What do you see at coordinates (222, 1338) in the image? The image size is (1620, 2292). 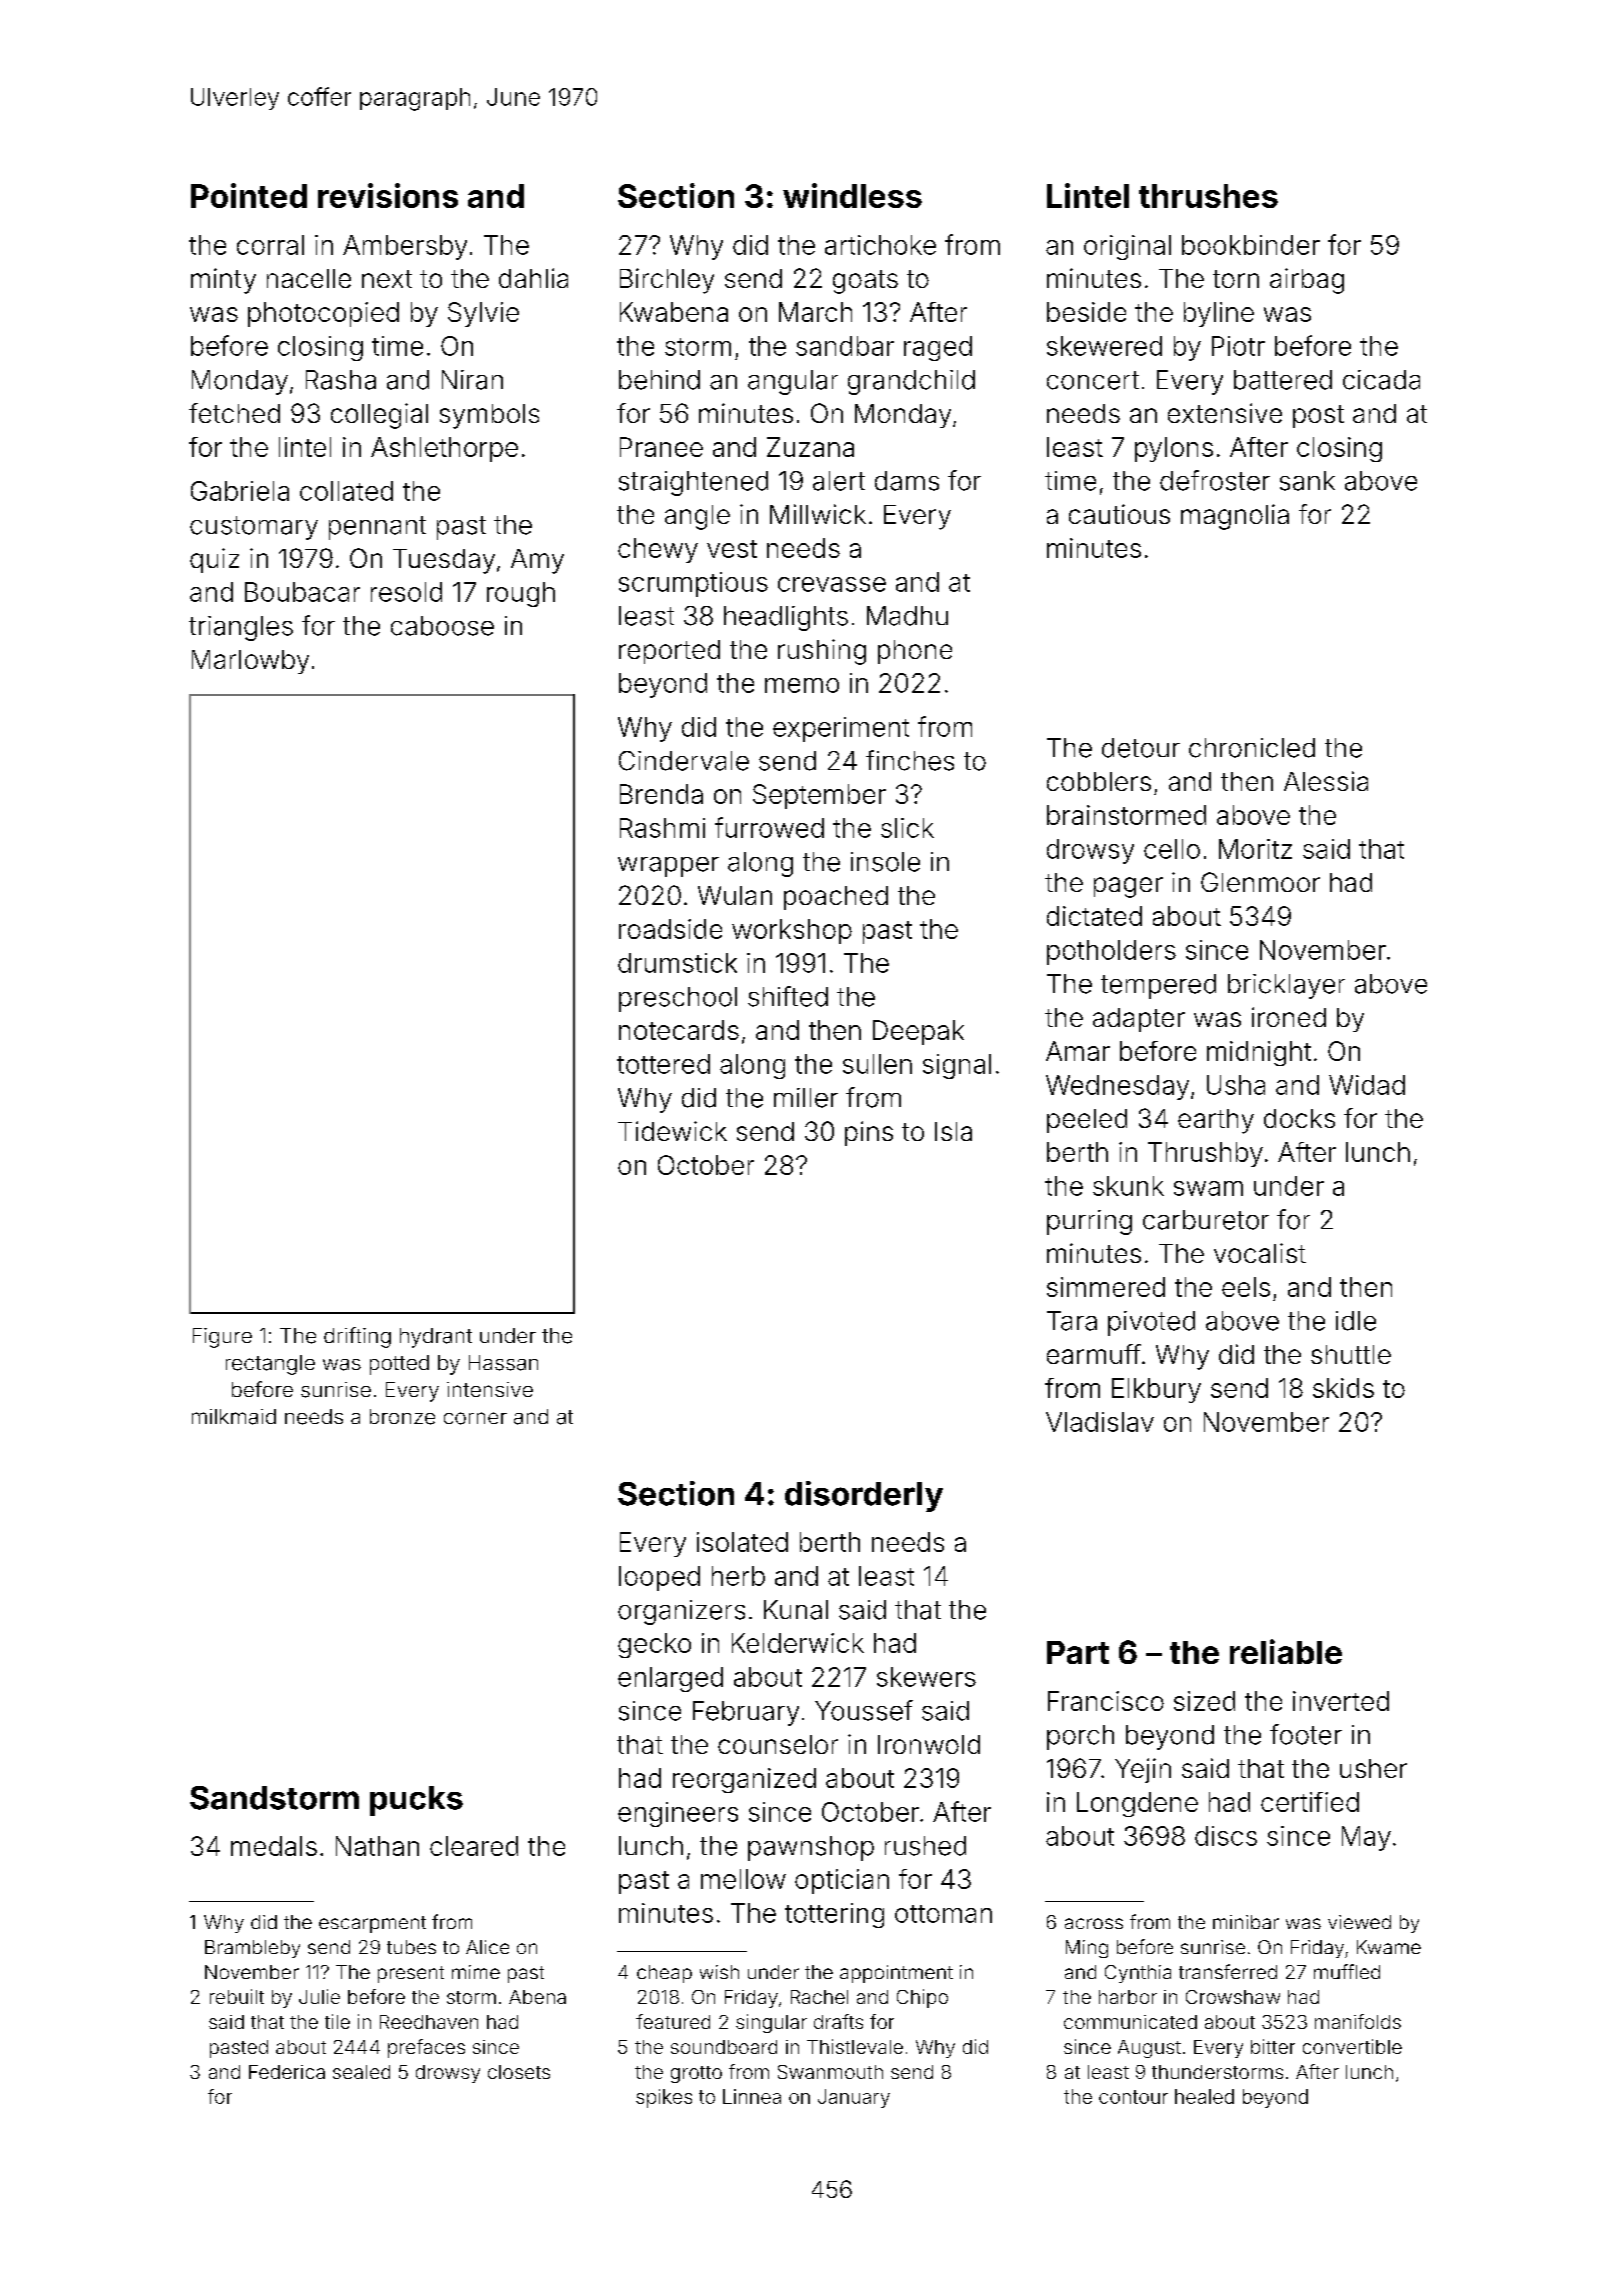 I see `Figure` at bounding box center [222, 1338].
